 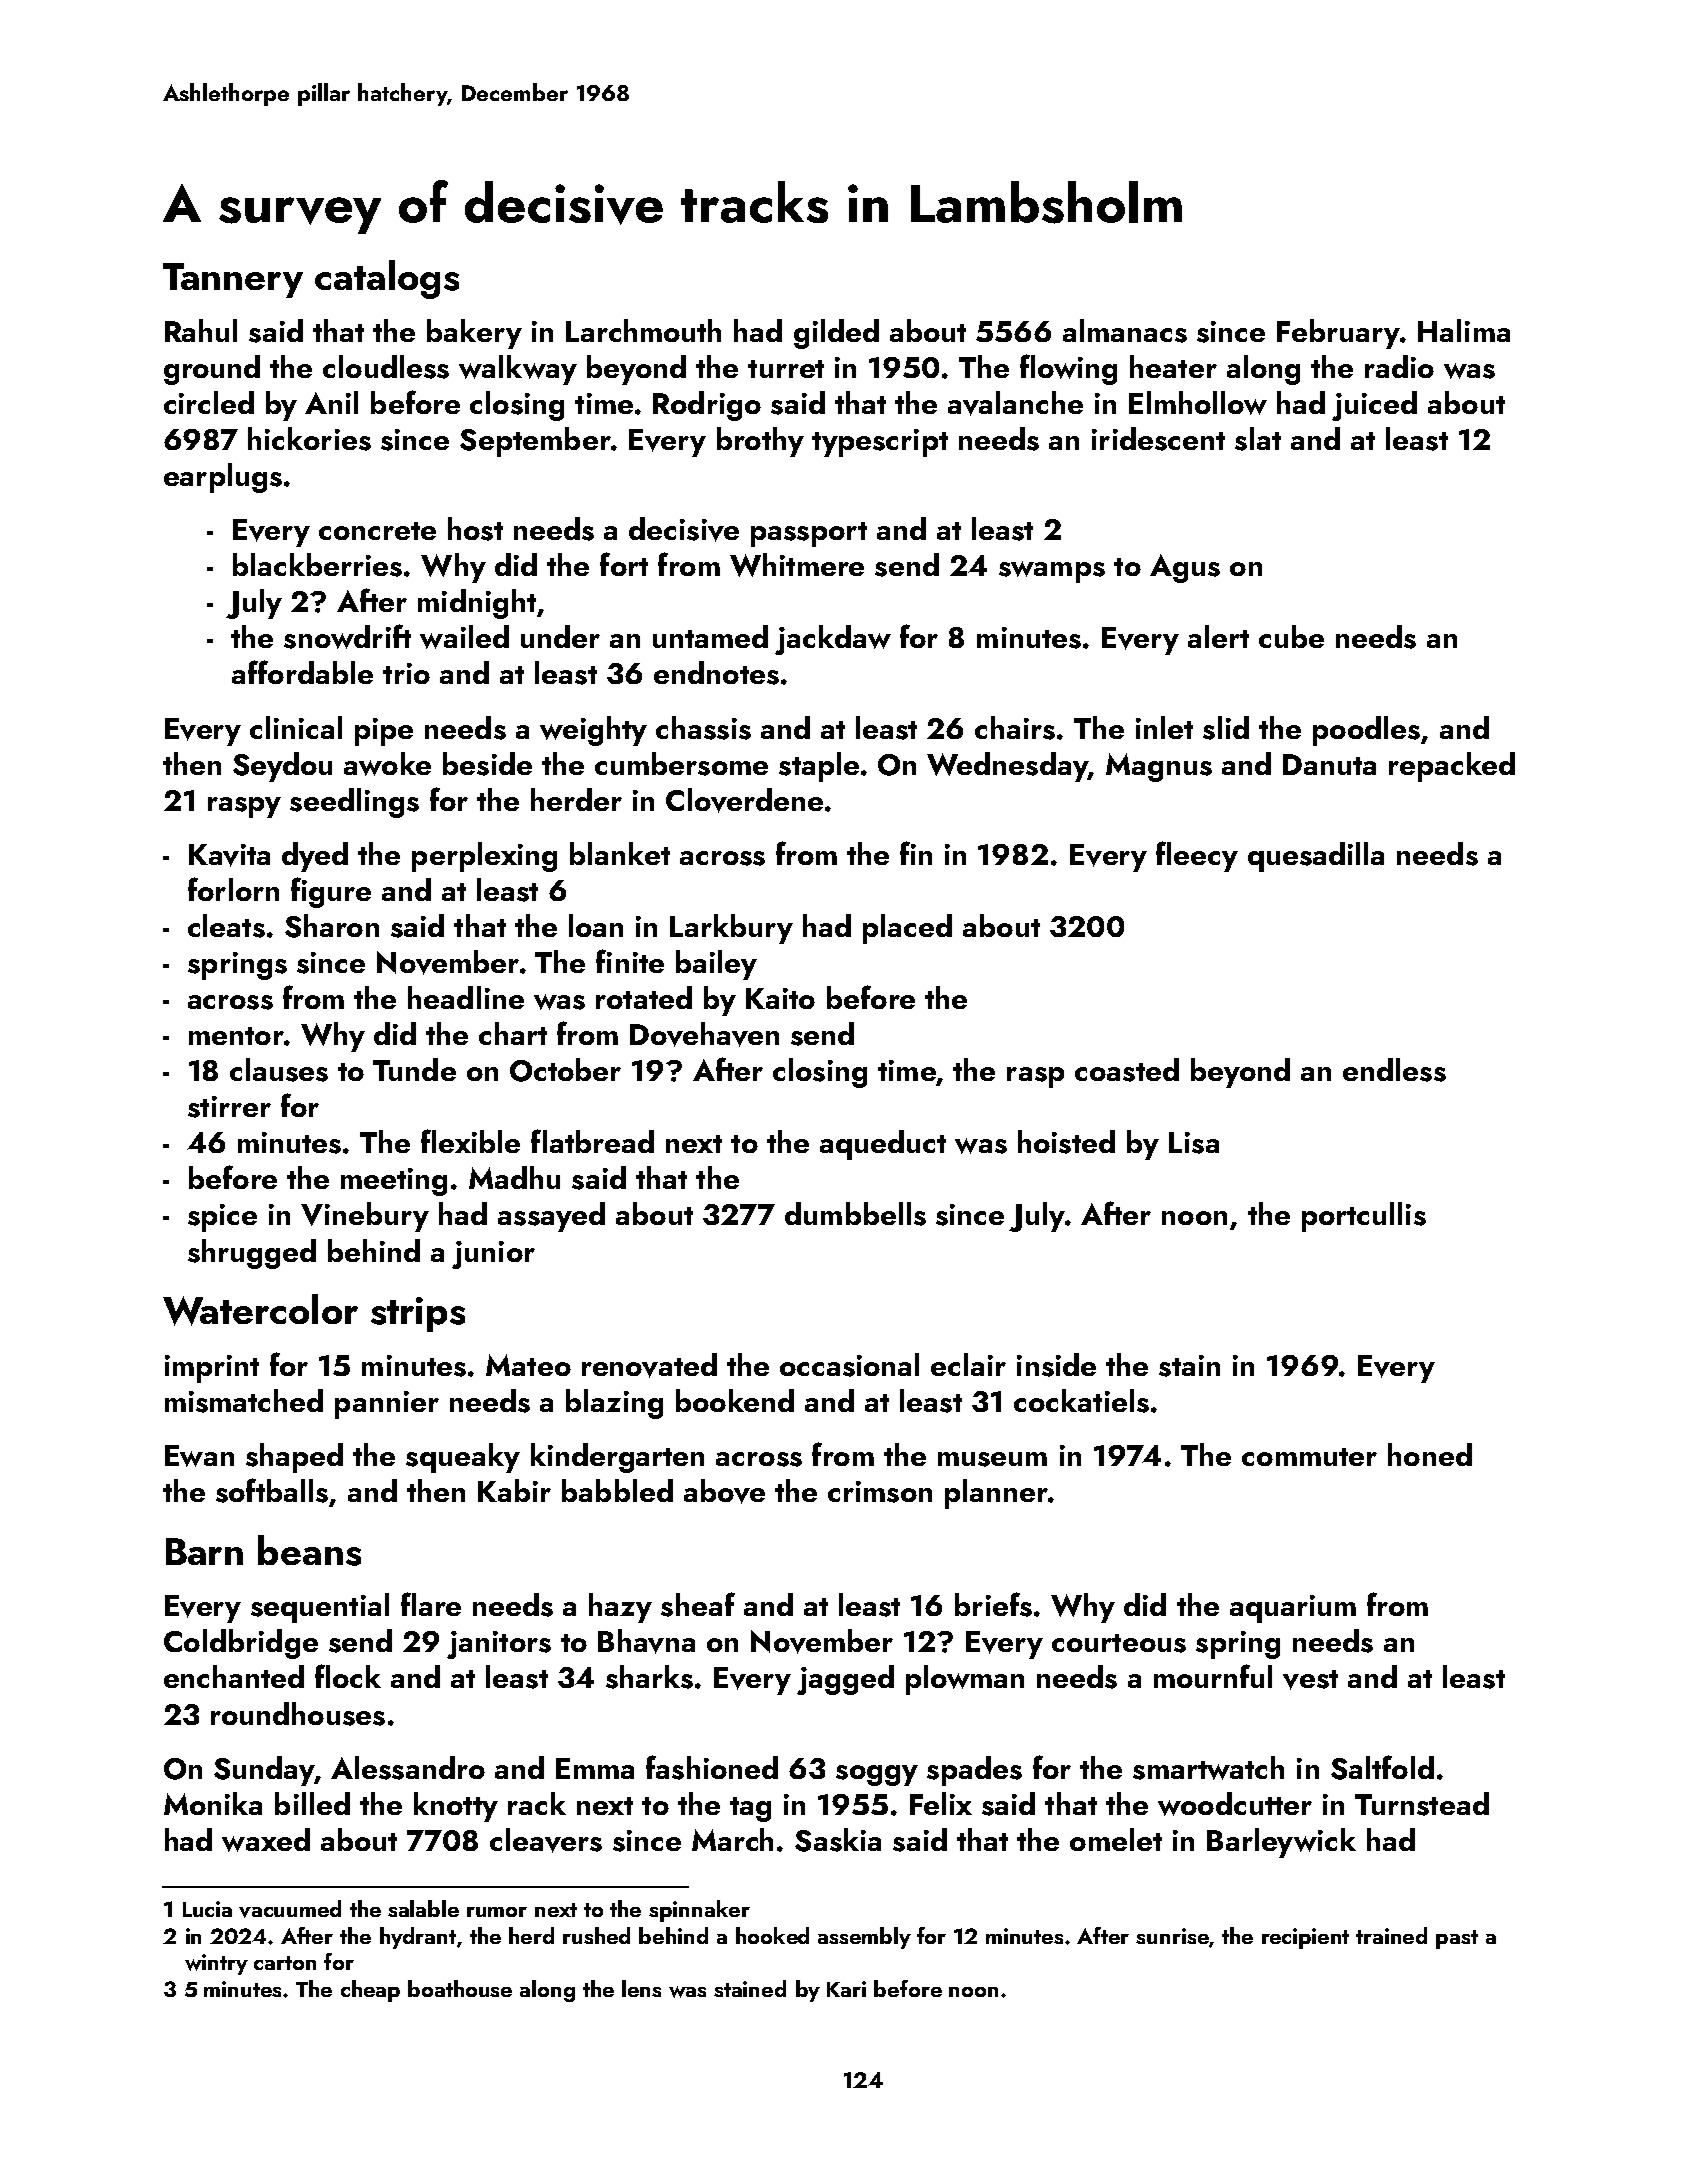 I want to click on sheaf, so click(x=698, y=1604).
